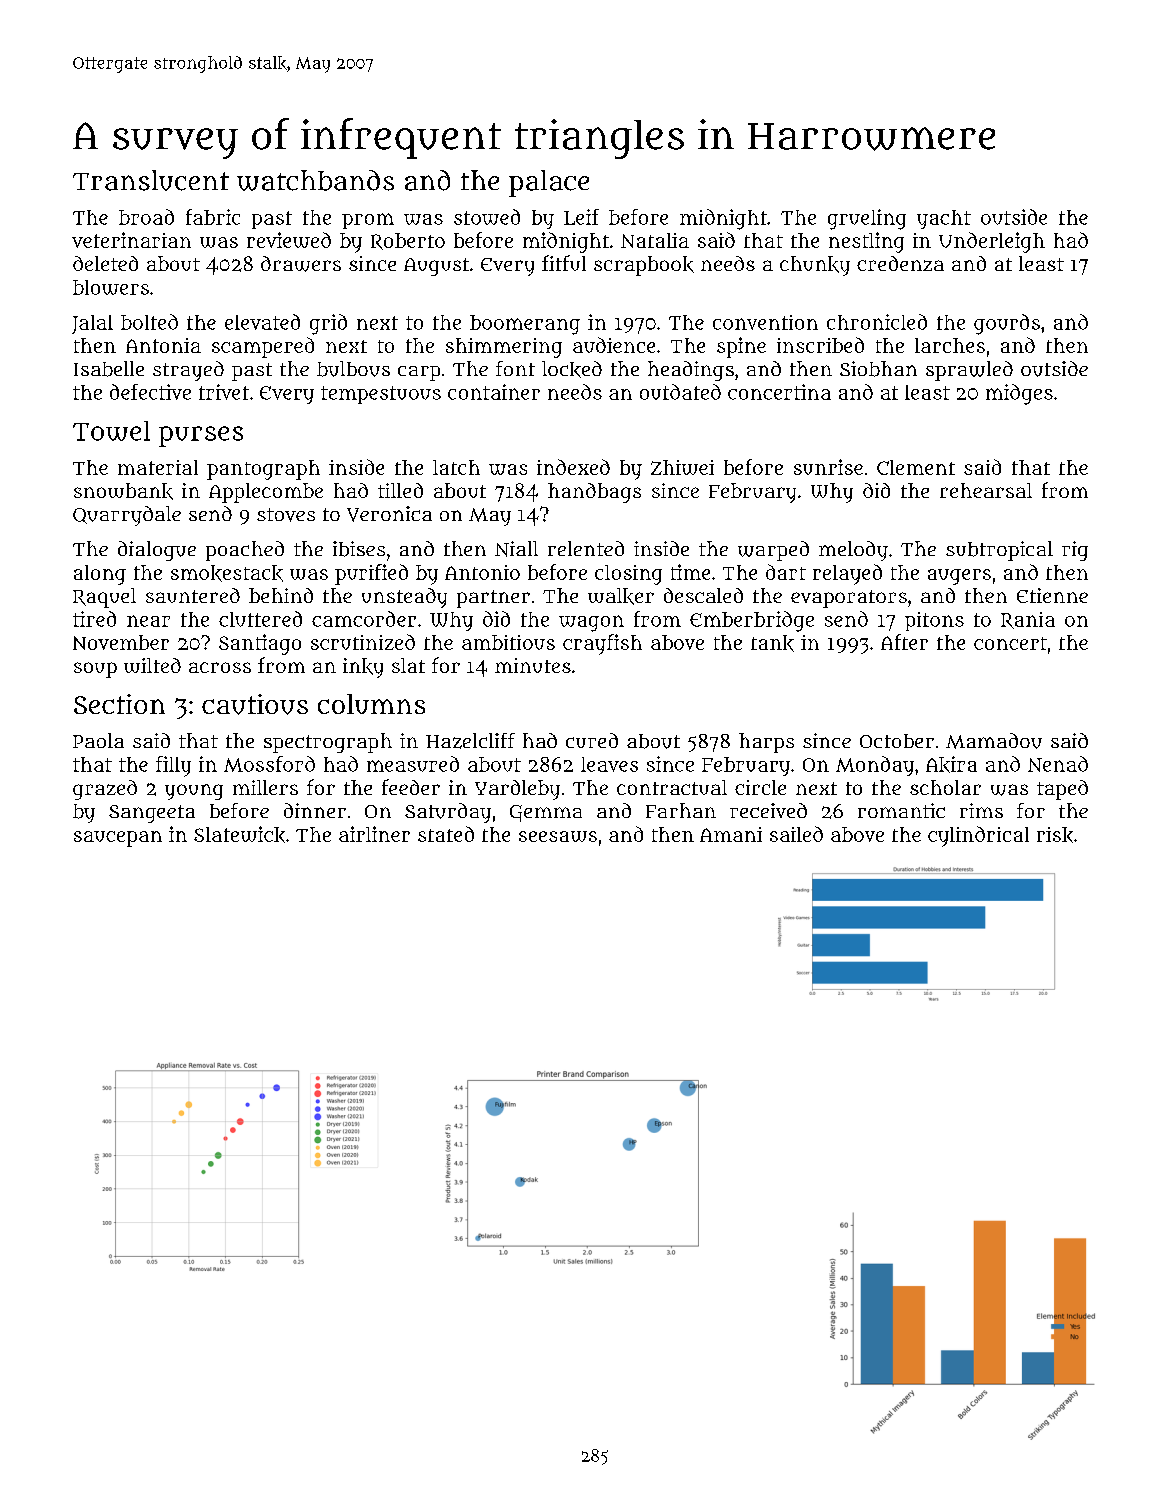 The width and height of the image is (1161, 1503). I want to click on seesaws, so click(558, 836).
